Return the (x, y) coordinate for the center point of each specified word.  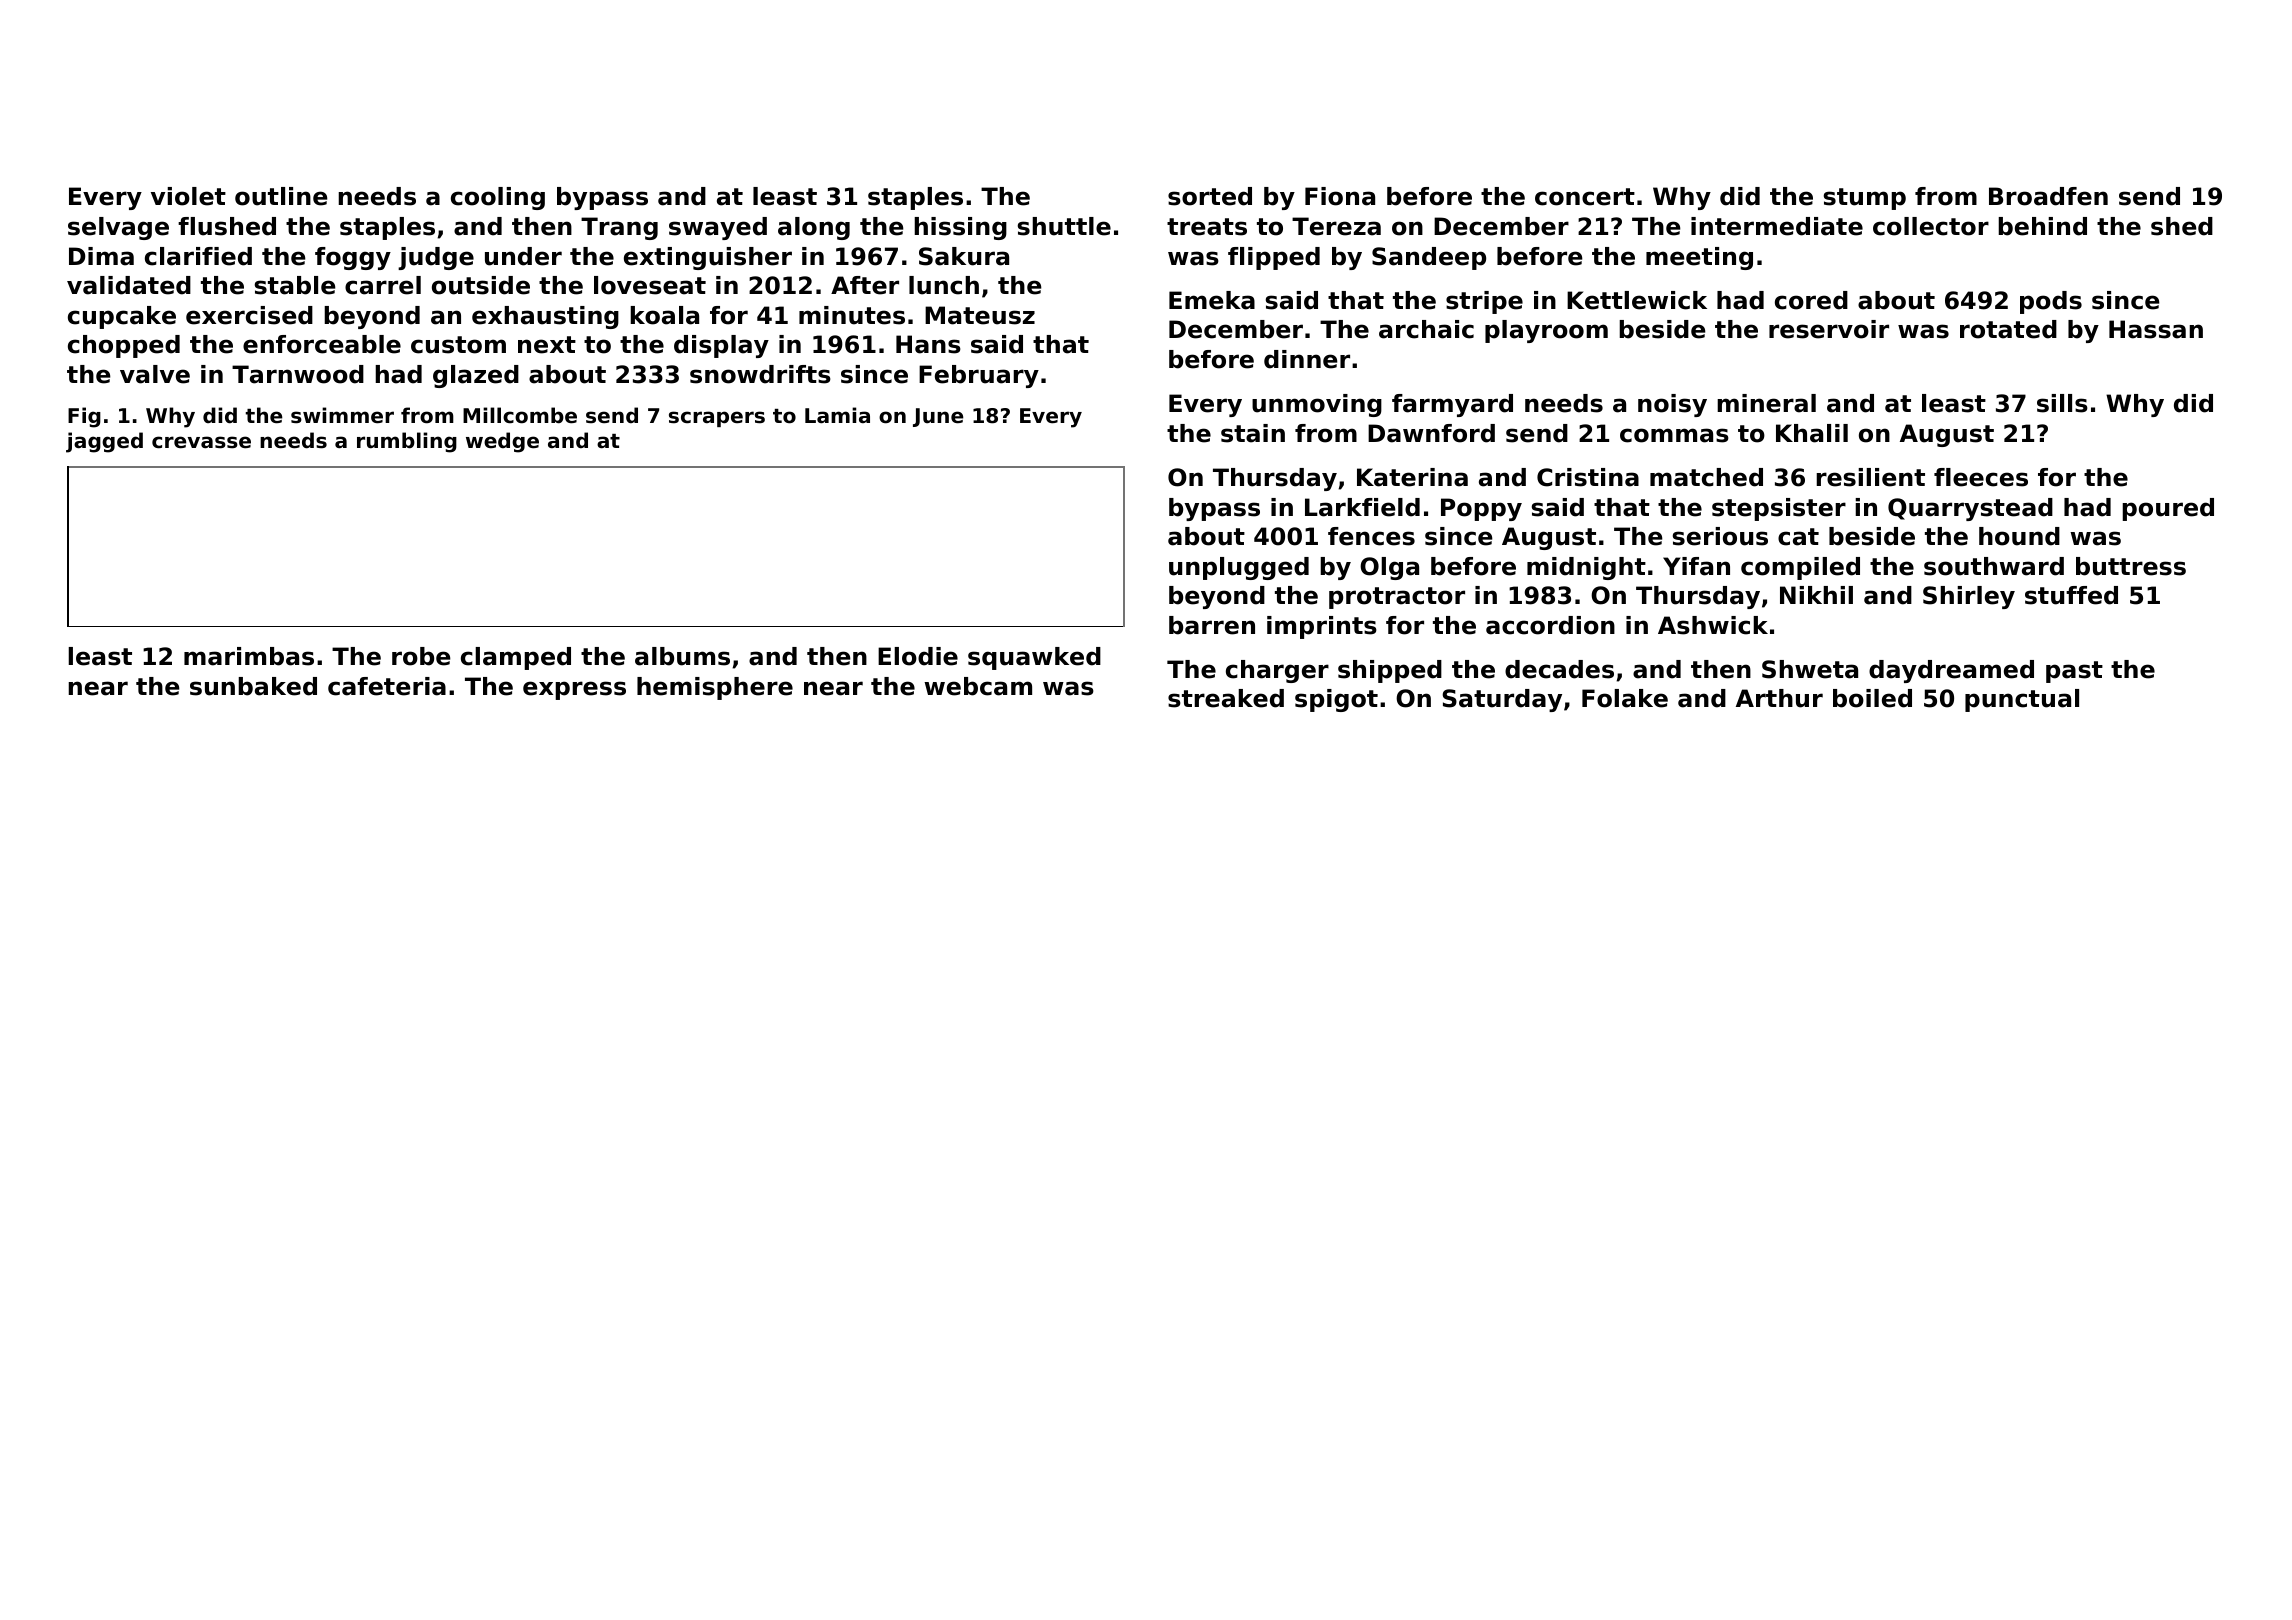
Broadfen (2048, 196)
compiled (1800, 568)
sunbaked (253, 686)
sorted (1210, 196)
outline (281, 196)
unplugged (1239, 568)
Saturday (1502, 700)
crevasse (201, 442)
